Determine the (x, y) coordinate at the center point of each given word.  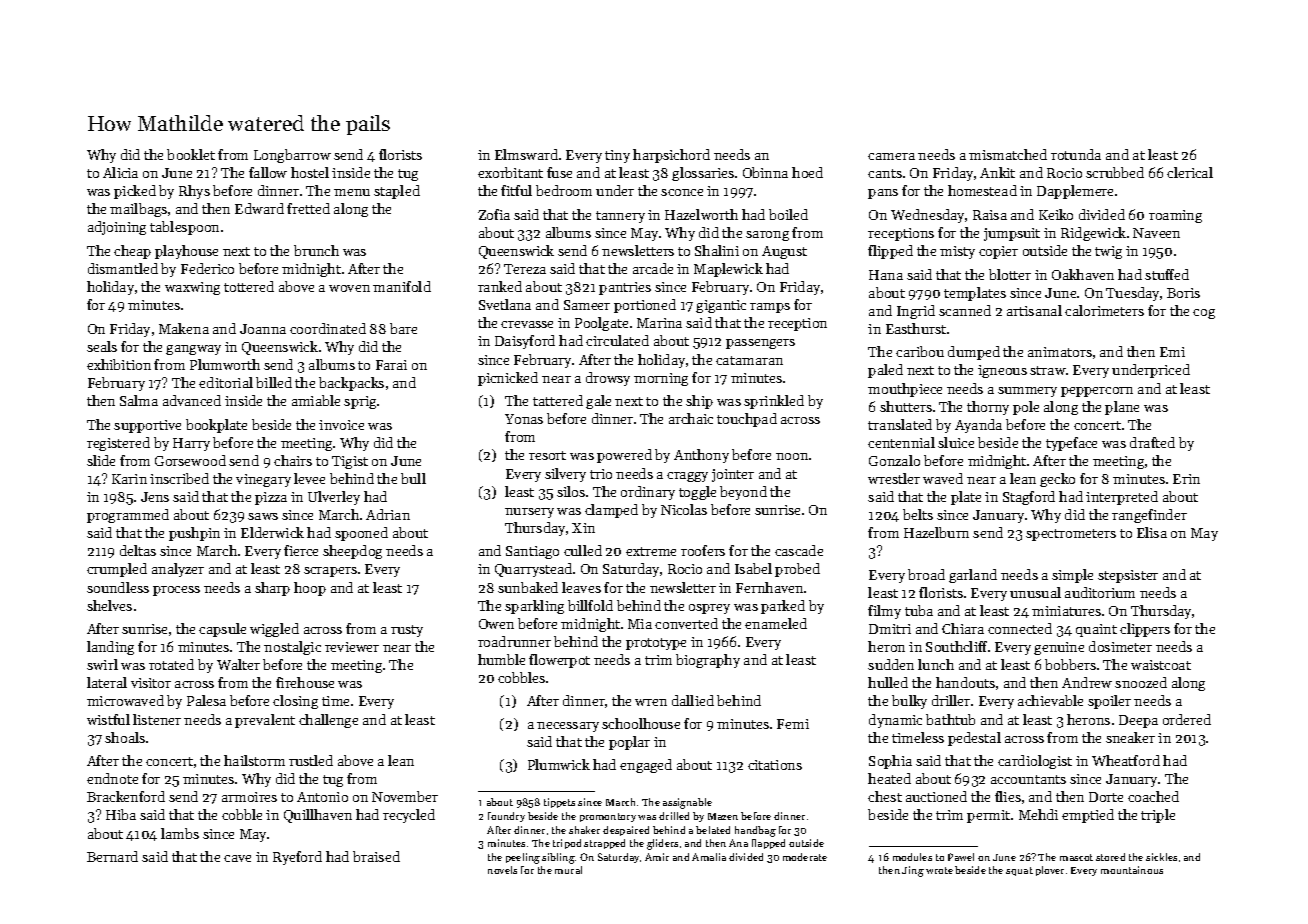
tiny (617, 156)
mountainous (1132, 870)
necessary (568, 727)
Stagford (1029, 498)
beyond (743, 493)
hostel (310, 172)
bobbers (1070, 664)
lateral (107, 682)
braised (376, 856)
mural (568, 870)
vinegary (263, 480)
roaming (1175, 216)
